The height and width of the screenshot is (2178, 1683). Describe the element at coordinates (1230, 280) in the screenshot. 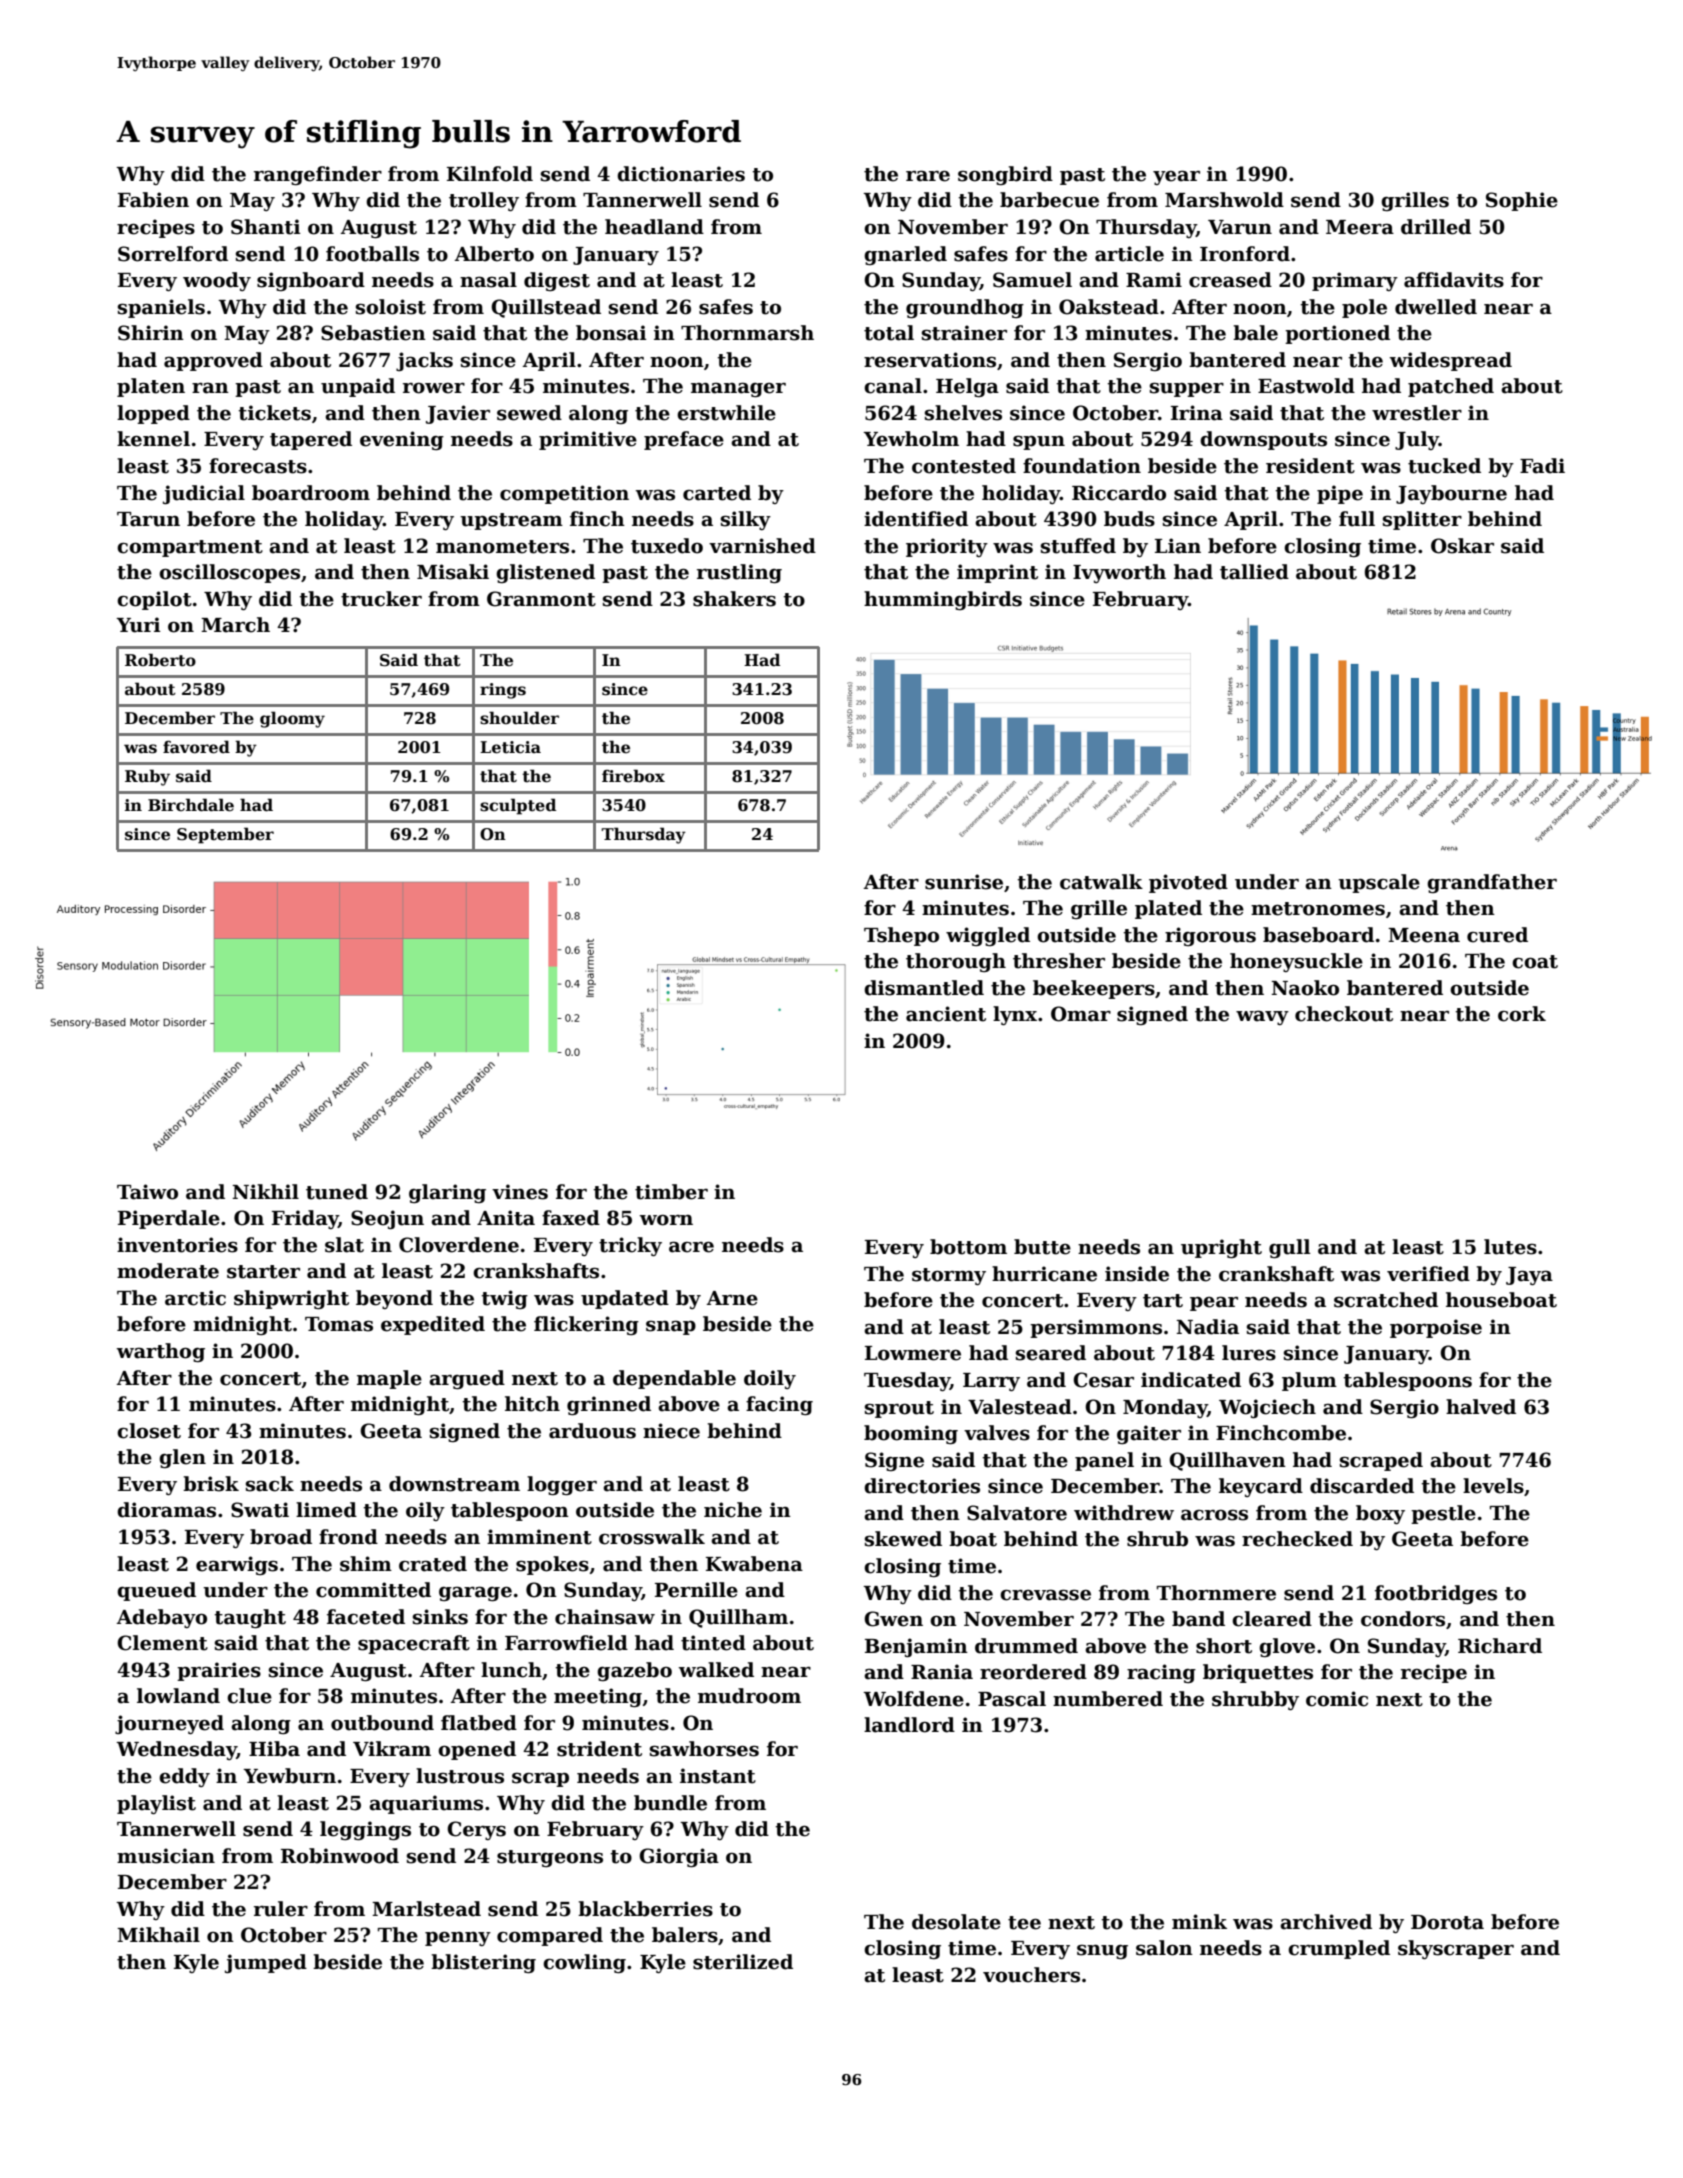

I see `creased` at that location.
